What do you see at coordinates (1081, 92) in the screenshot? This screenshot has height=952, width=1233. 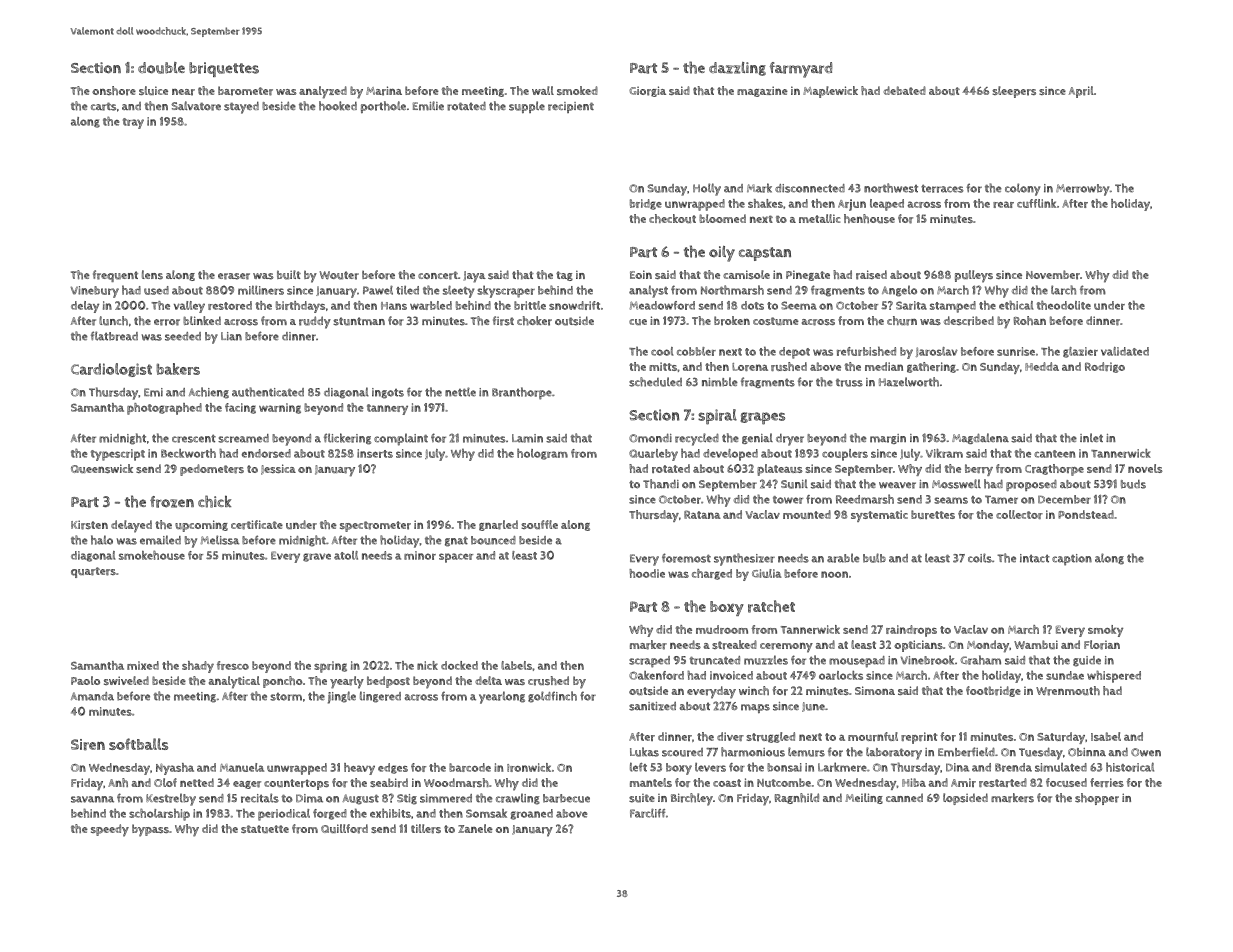 I see `April` at bounding box center [1081, 92].
